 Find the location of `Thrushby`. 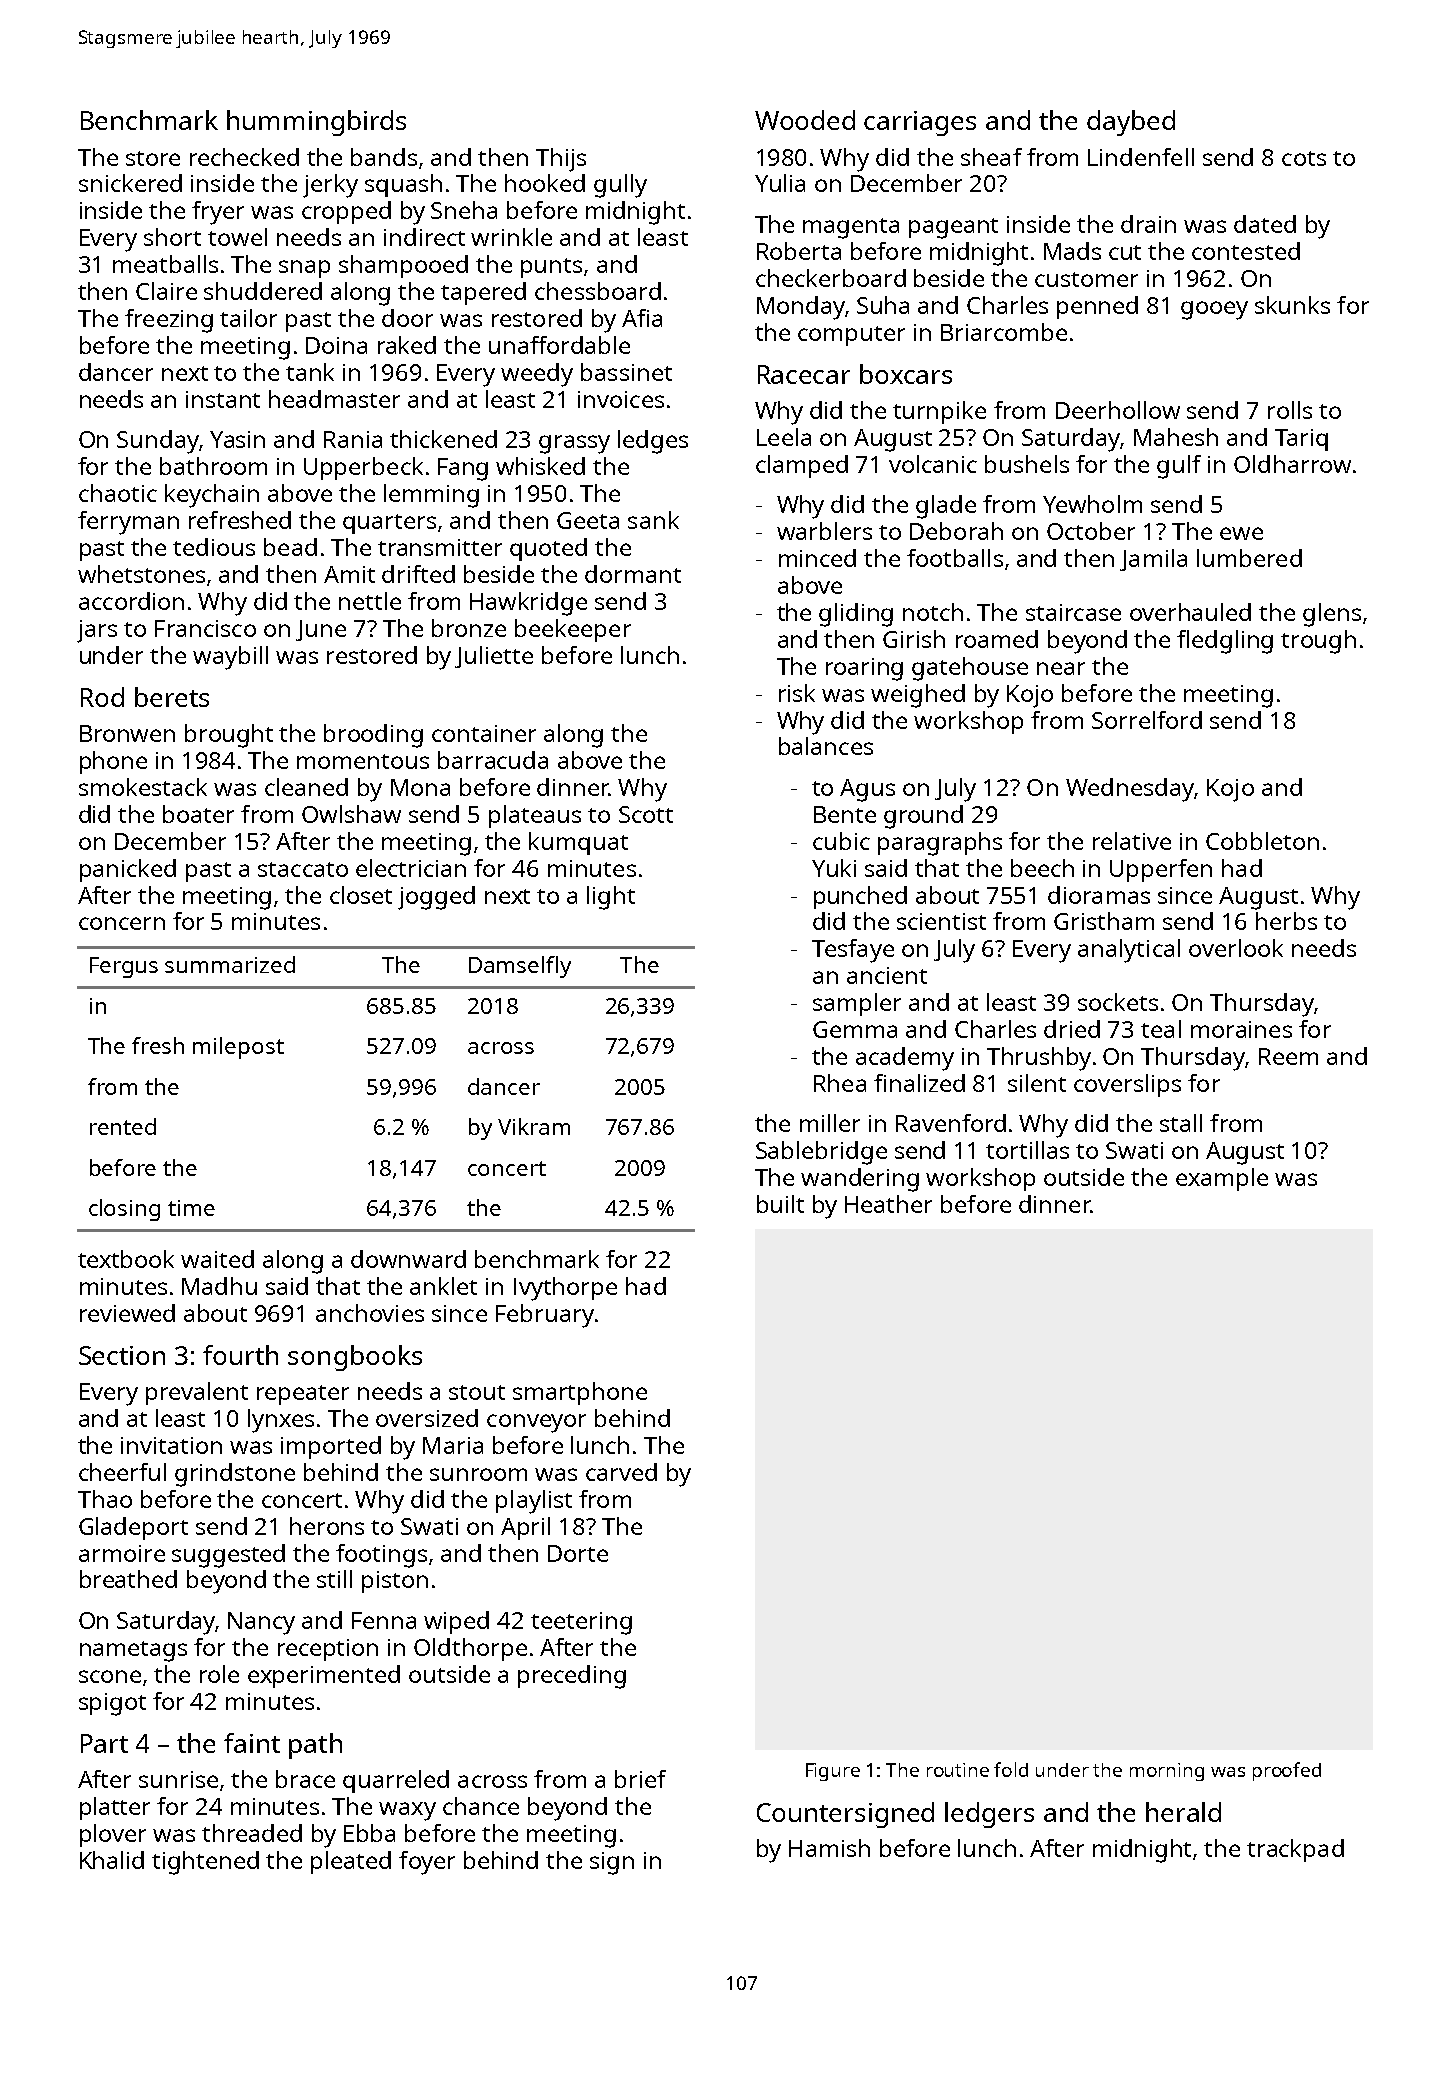

Thrushby is located at coordinates (1039, 1059).
